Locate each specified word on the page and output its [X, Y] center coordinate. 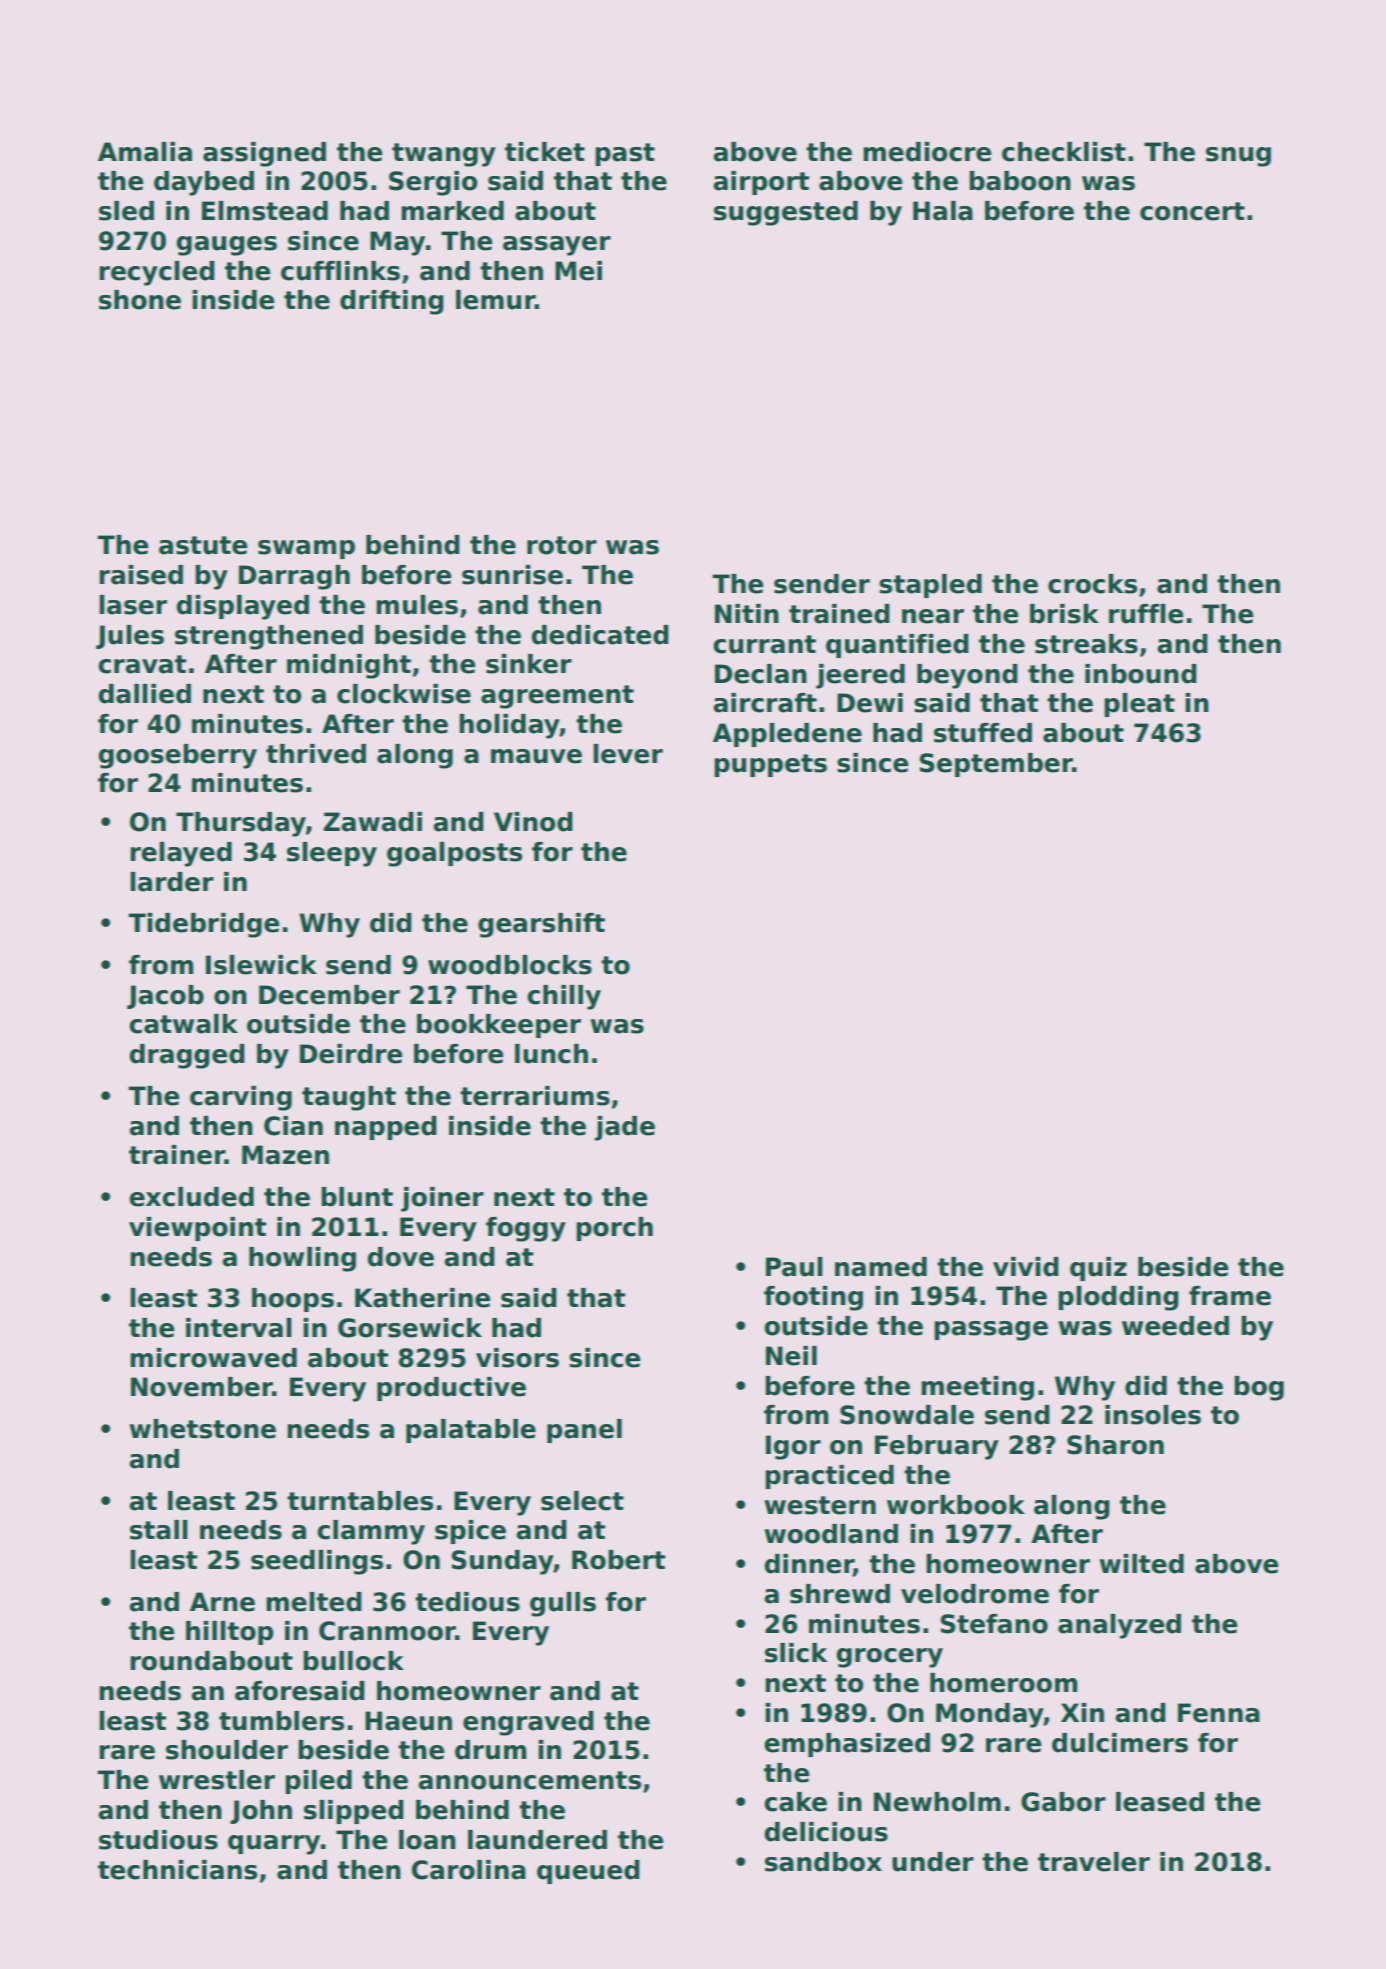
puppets [770, 765]
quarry [274, 1845]
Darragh [294, 577]
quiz [1098, 1269]
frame [1230, 1296]
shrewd [840, 1594]
